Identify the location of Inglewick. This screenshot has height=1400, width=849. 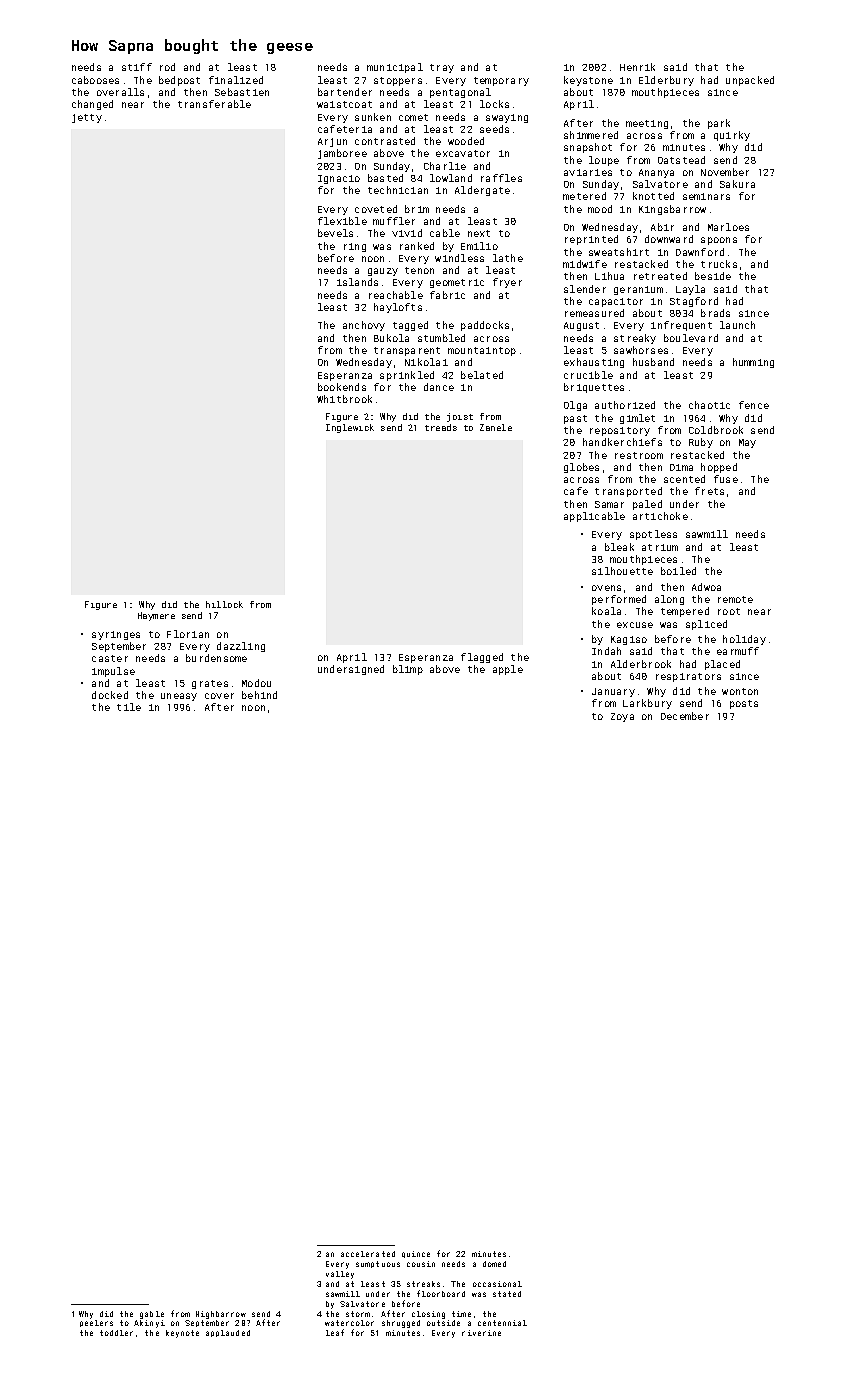
(350, 428).
